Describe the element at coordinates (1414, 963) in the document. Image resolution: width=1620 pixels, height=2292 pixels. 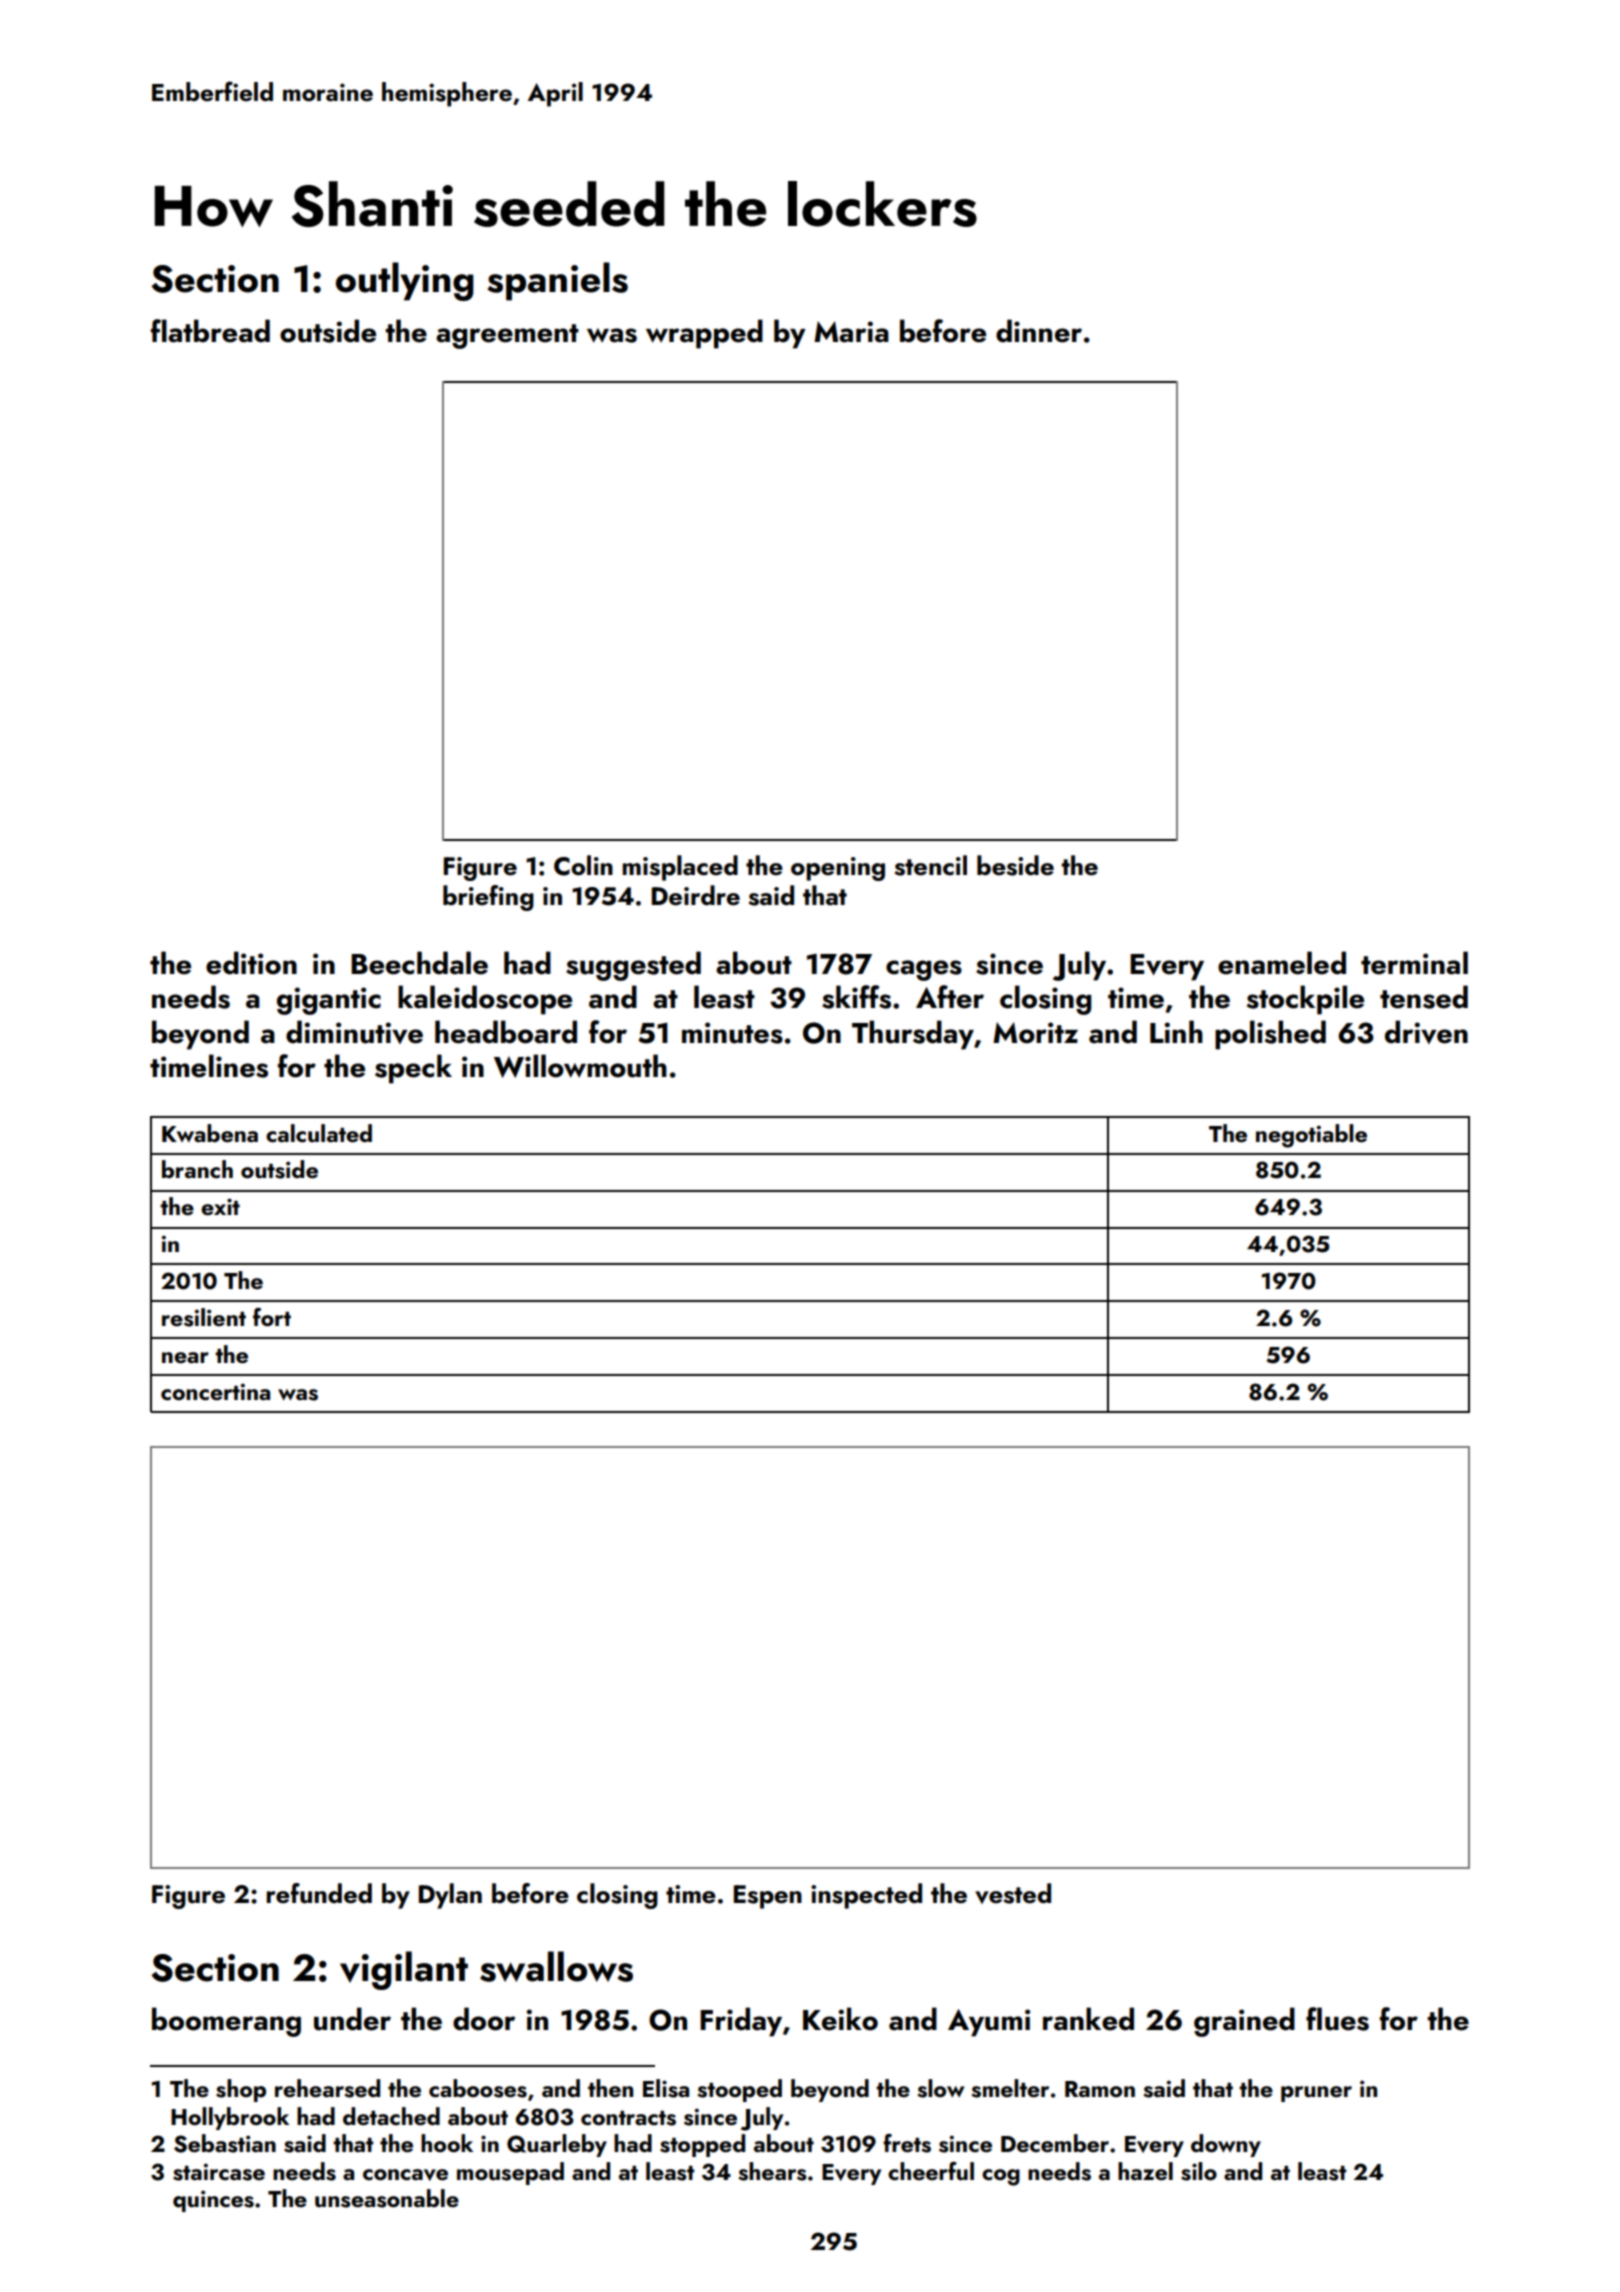
I see `terminal` at that location.
